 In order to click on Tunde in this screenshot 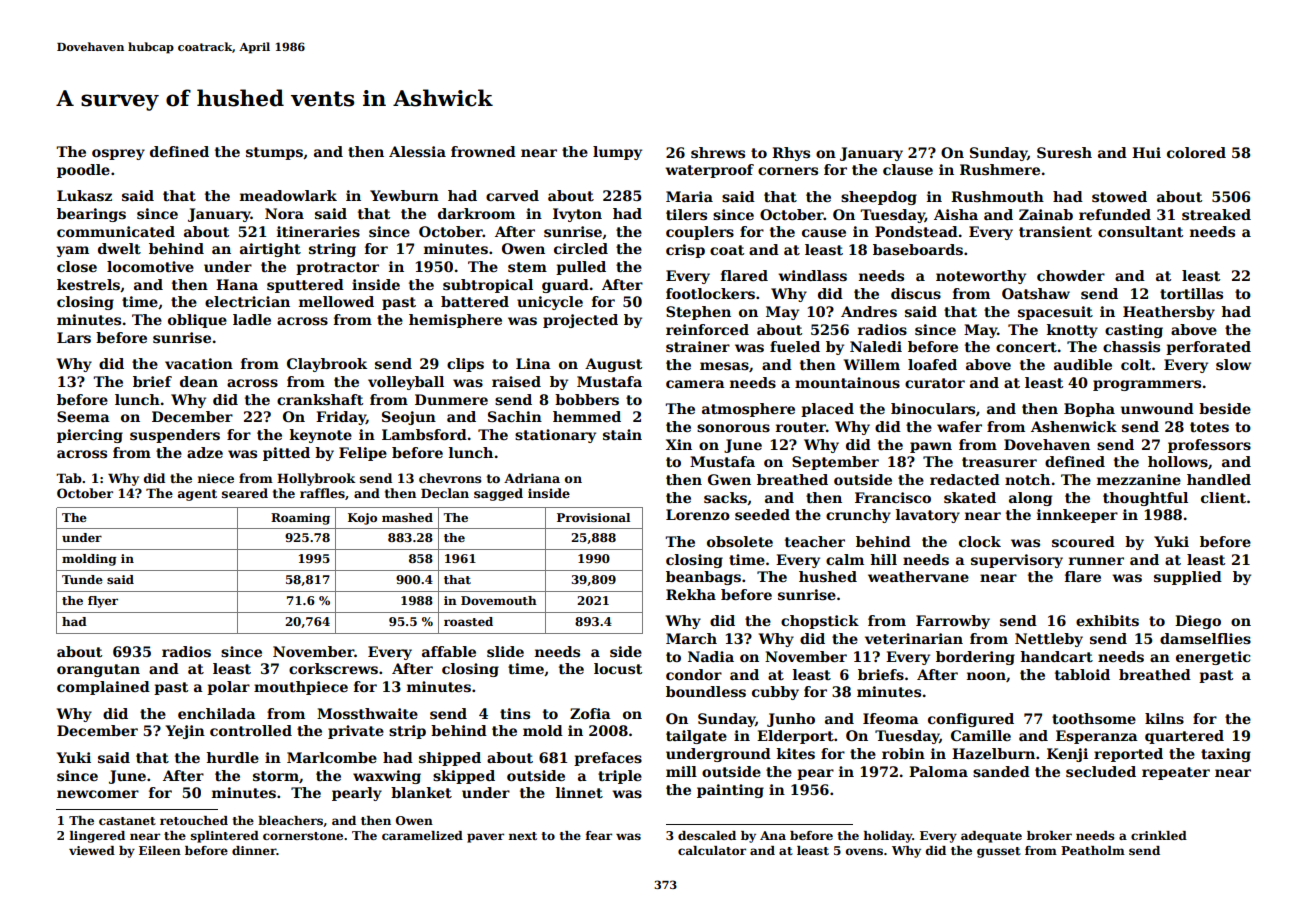, I will do `click(82, 579)`.
